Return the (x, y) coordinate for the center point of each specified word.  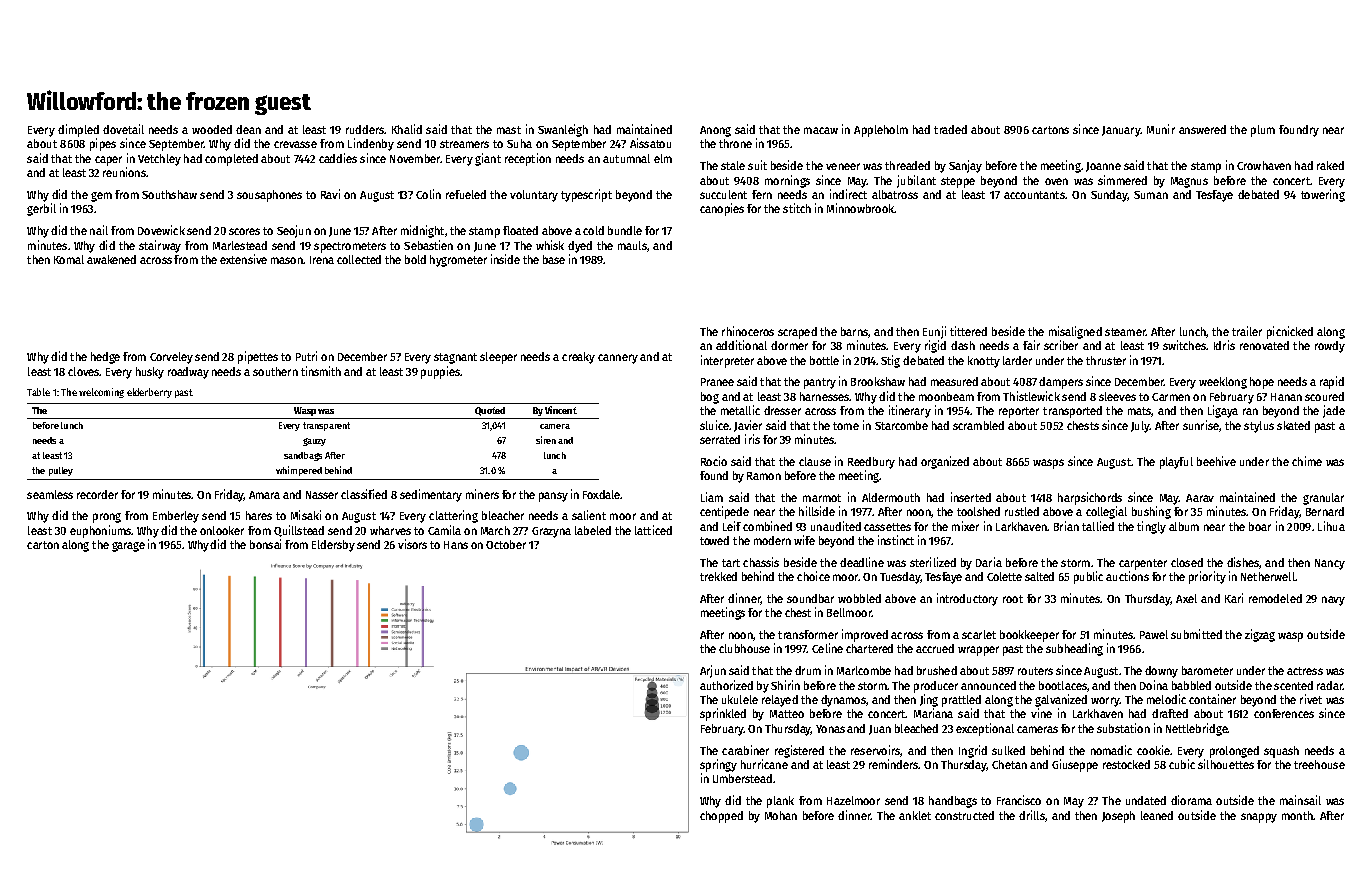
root (1013, 599)
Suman (1151, 195)
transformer (808, 634)
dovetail (123, 129)
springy (718, 765)
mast (509, 130)
